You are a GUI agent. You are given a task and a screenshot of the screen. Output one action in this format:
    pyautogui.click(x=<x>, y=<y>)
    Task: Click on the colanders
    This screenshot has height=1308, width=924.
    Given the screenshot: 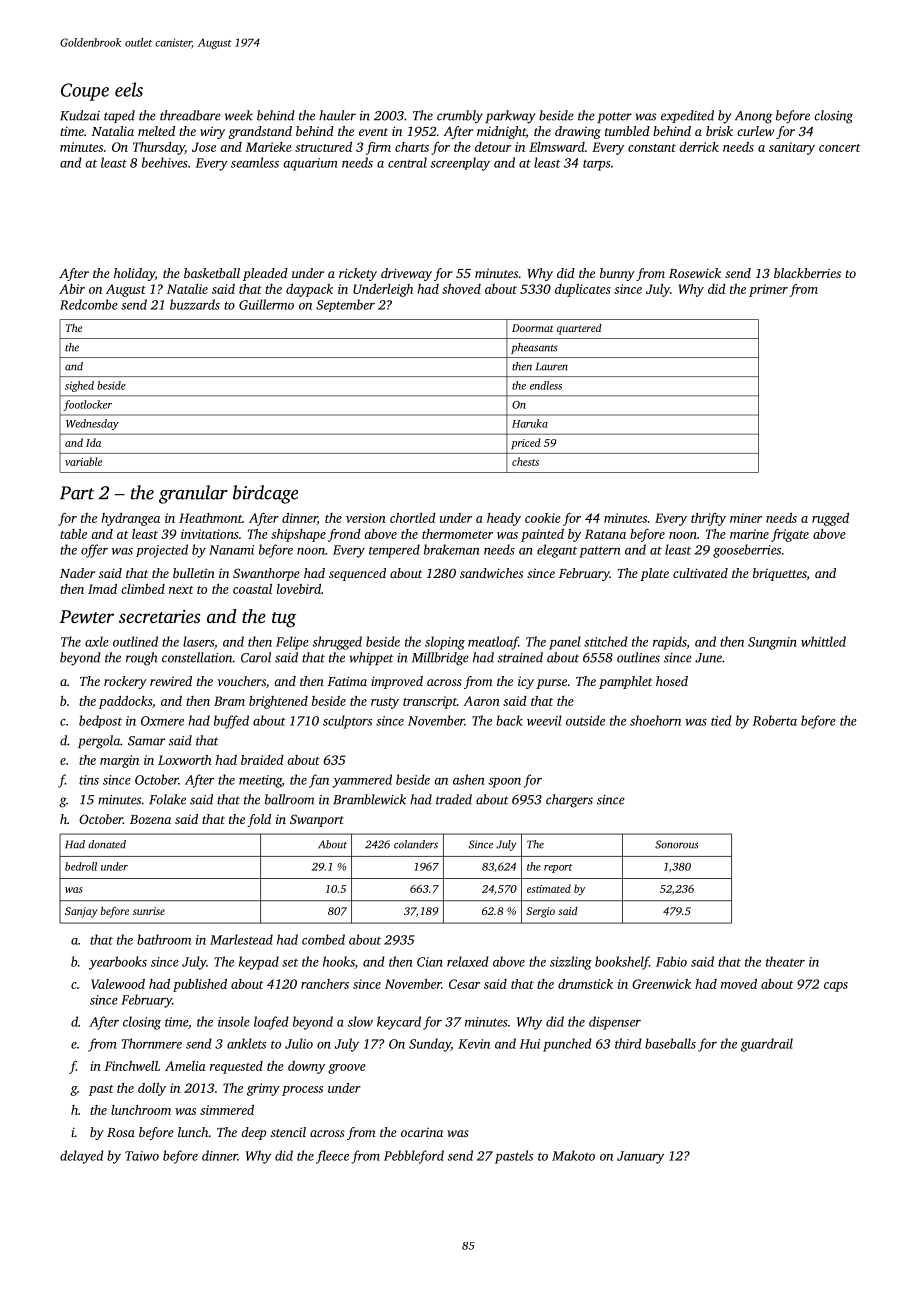 What is the action you would take?
    pyautogui.click(x=416, y=844)
